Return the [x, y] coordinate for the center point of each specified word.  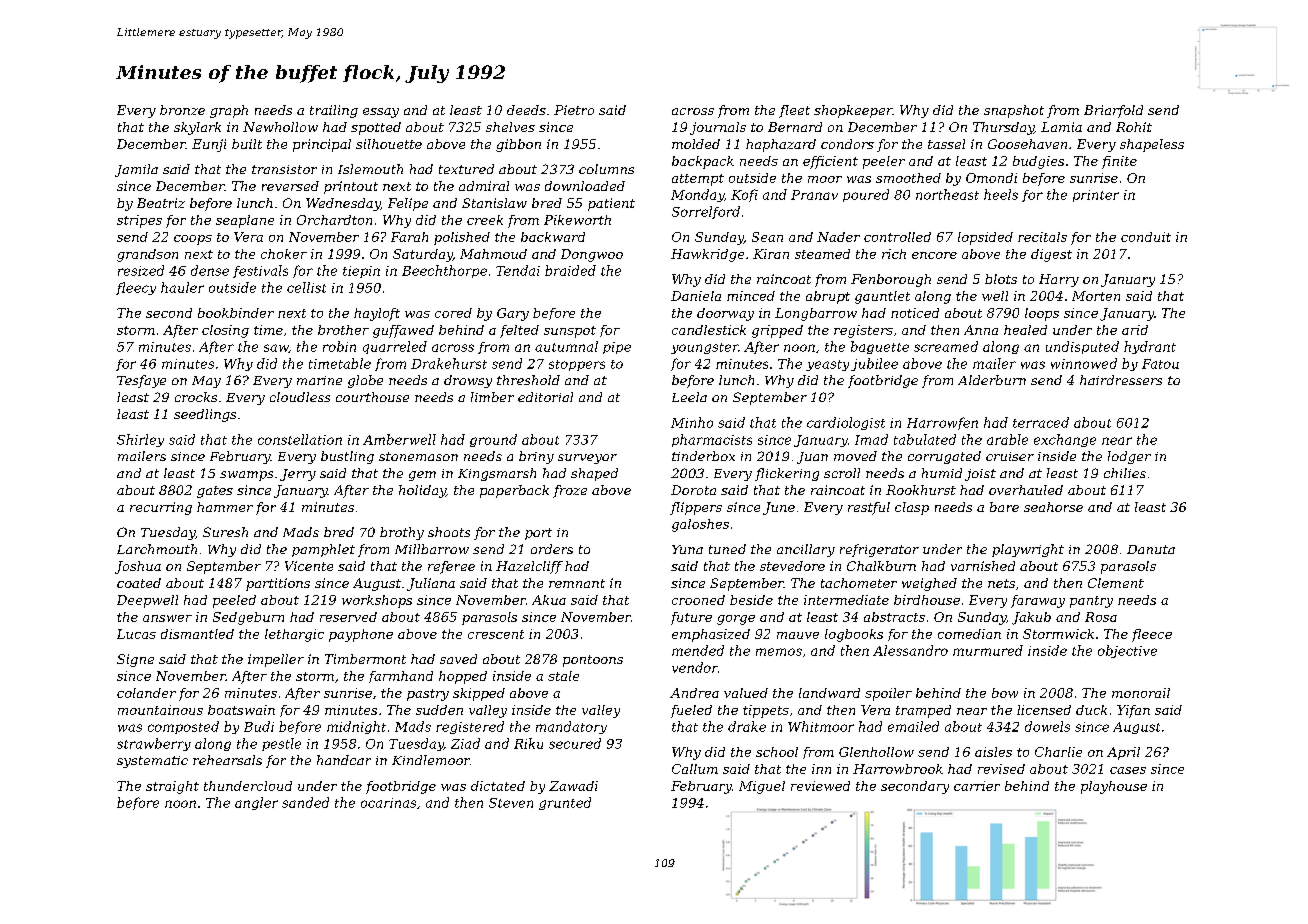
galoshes [700, 525]
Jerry [298, 475]
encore [934, 255]
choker [284, 254]
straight [172, 787]
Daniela [696, 296]
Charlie [1058, 752]
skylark [197, 128]
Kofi [744, 195]
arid [1135, 330]
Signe [135, 660]
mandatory [571, 727]
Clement [1116, 583]
